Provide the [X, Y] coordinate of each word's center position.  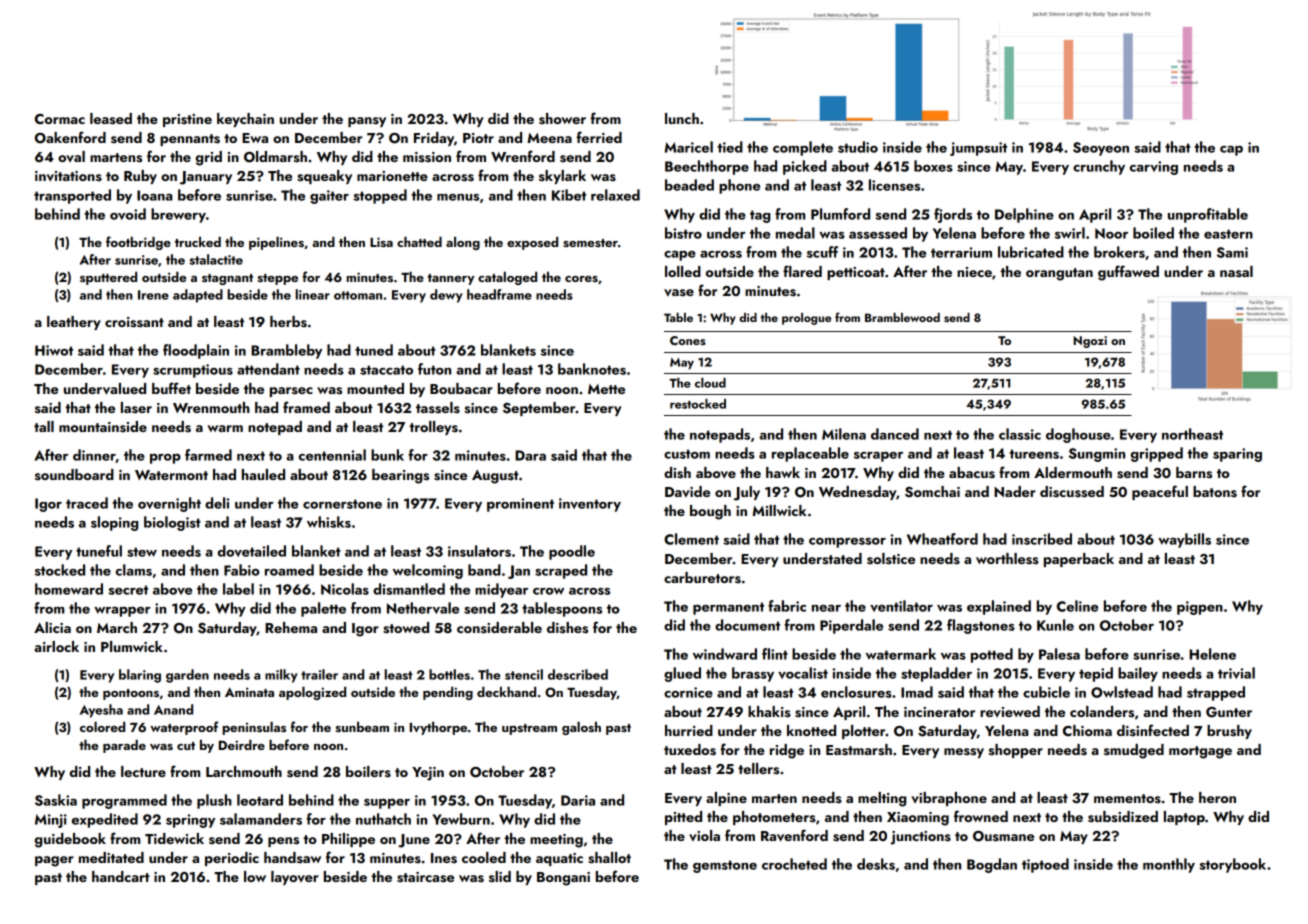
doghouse [1078, 435]
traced [87, 503]
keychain [245, 120]
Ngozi [1090, 342]
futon [434, 369]
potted [992, 655]
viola [704, 835]
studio [858, 147]
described [578, 674]
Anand [173, 709]
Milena [844, 434]
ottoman [358, 295]
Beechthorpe [707, 167]
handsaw [292, 857]
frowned [981, 816]
